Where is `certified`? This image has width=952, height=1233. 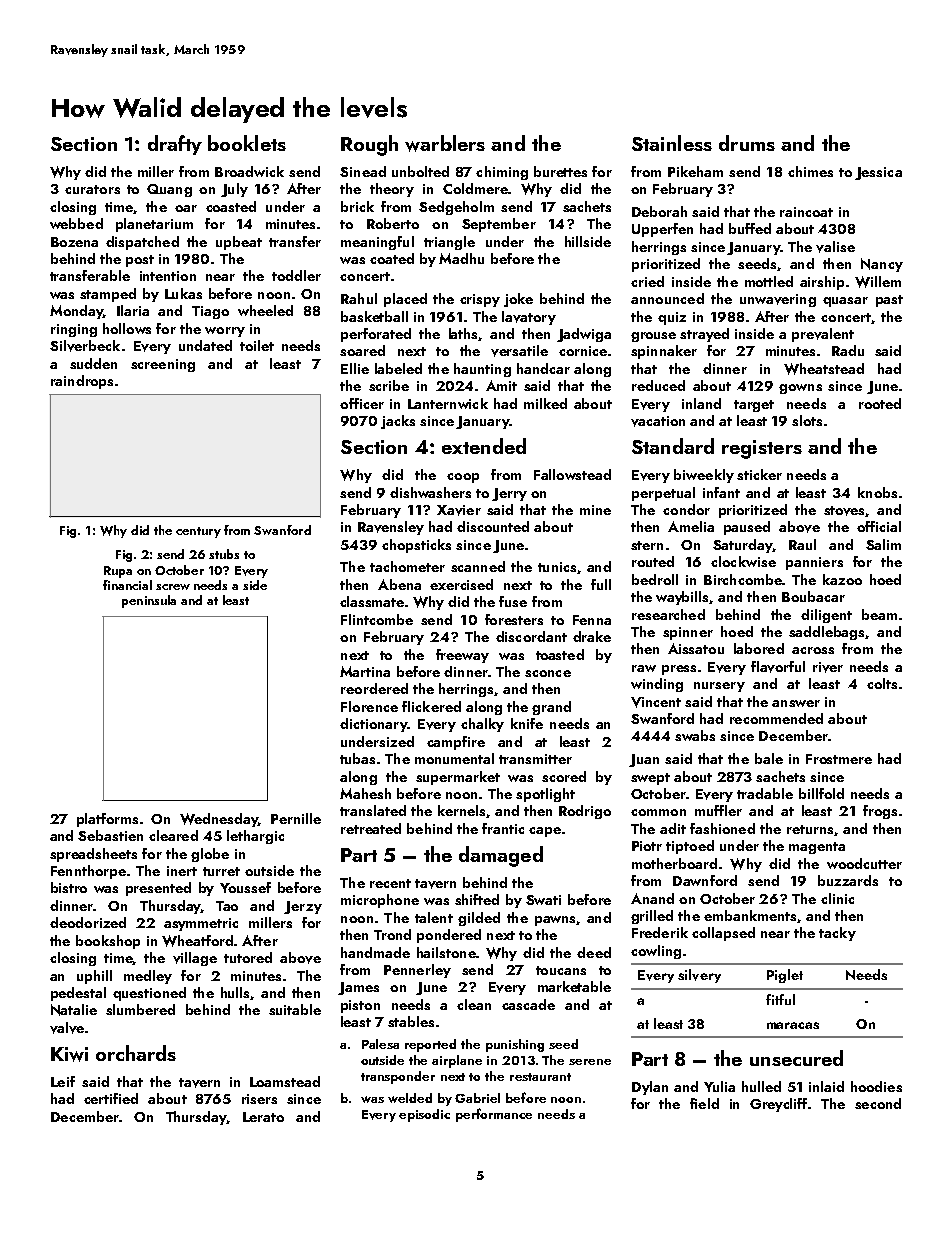
certified is located at coordinates (111, 1098).
